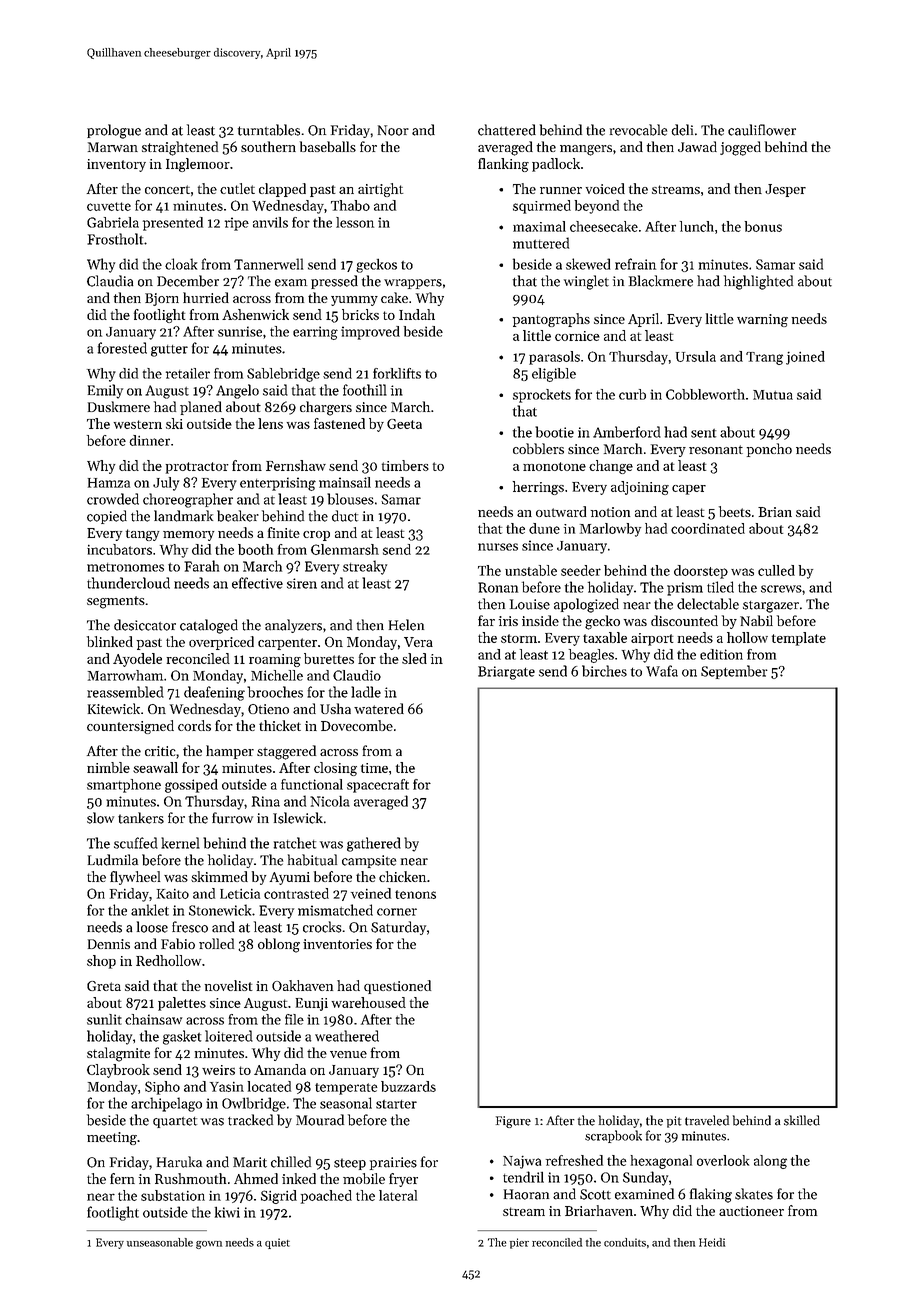 The height and width of the screenshot is (1308, 924). I want to click on herrings, so click(538, 488).
